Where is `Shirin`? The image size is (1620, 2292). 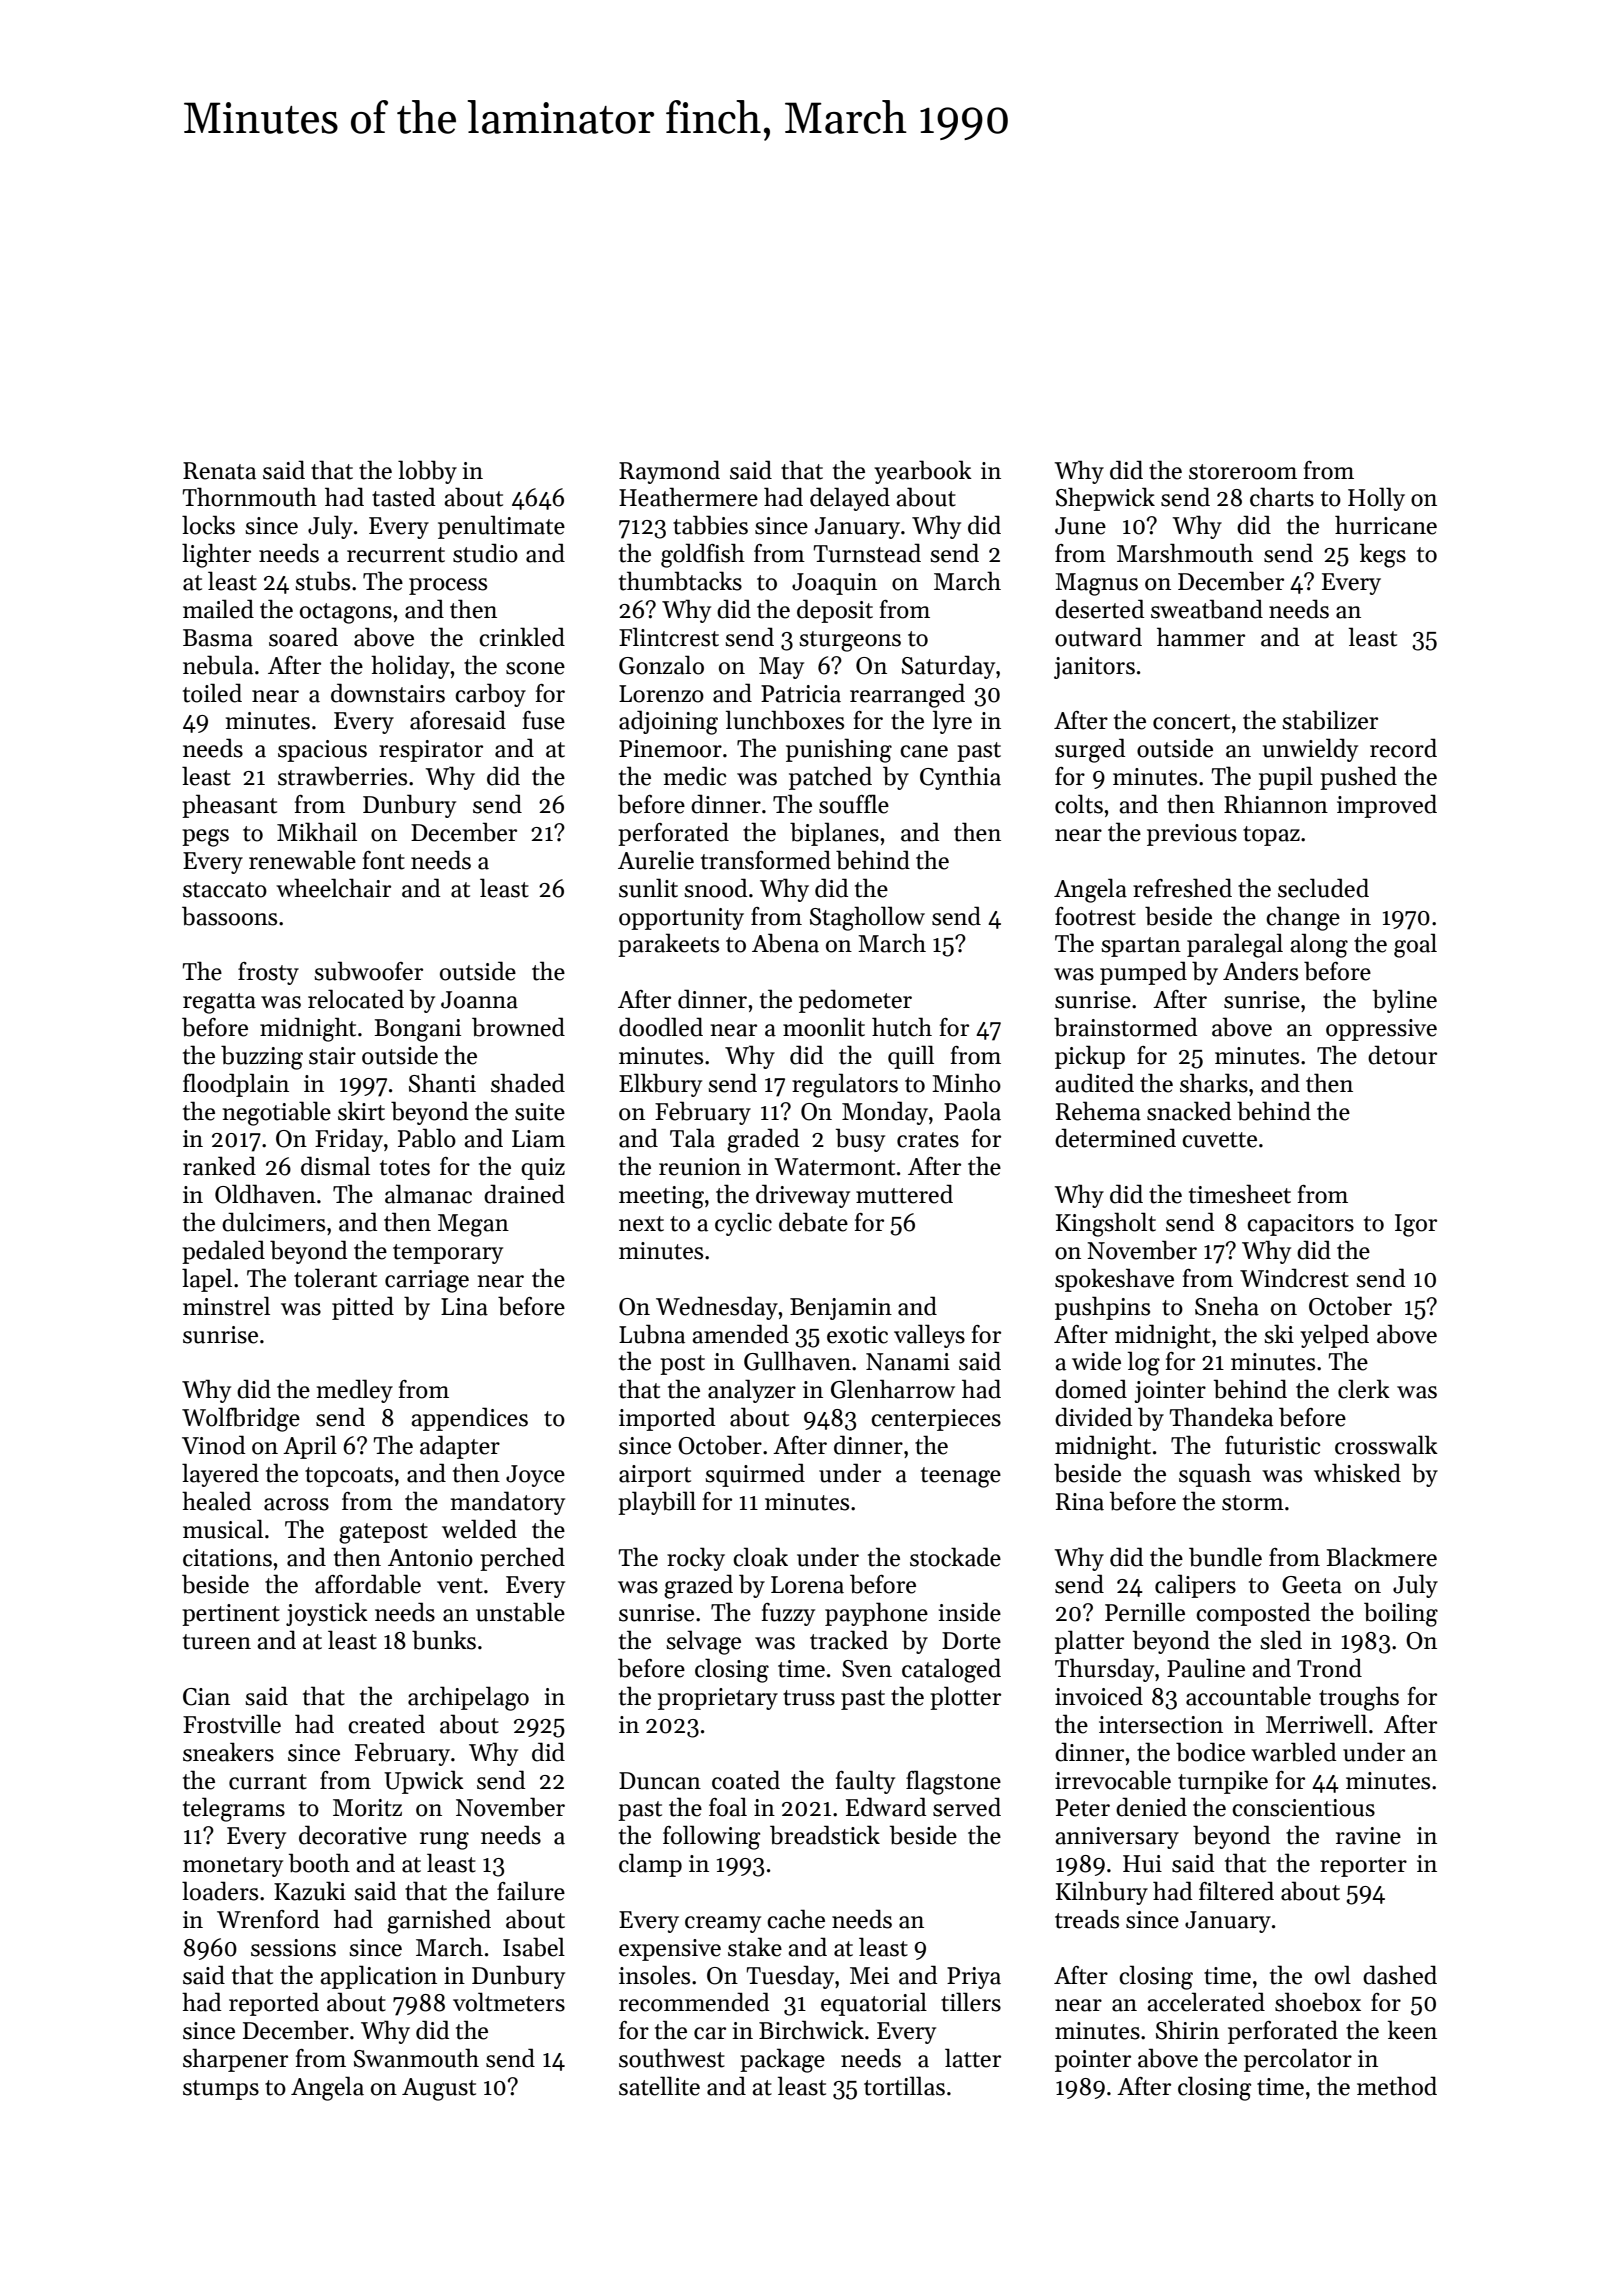
Shirin is located at coordinates (1187, 2030).
